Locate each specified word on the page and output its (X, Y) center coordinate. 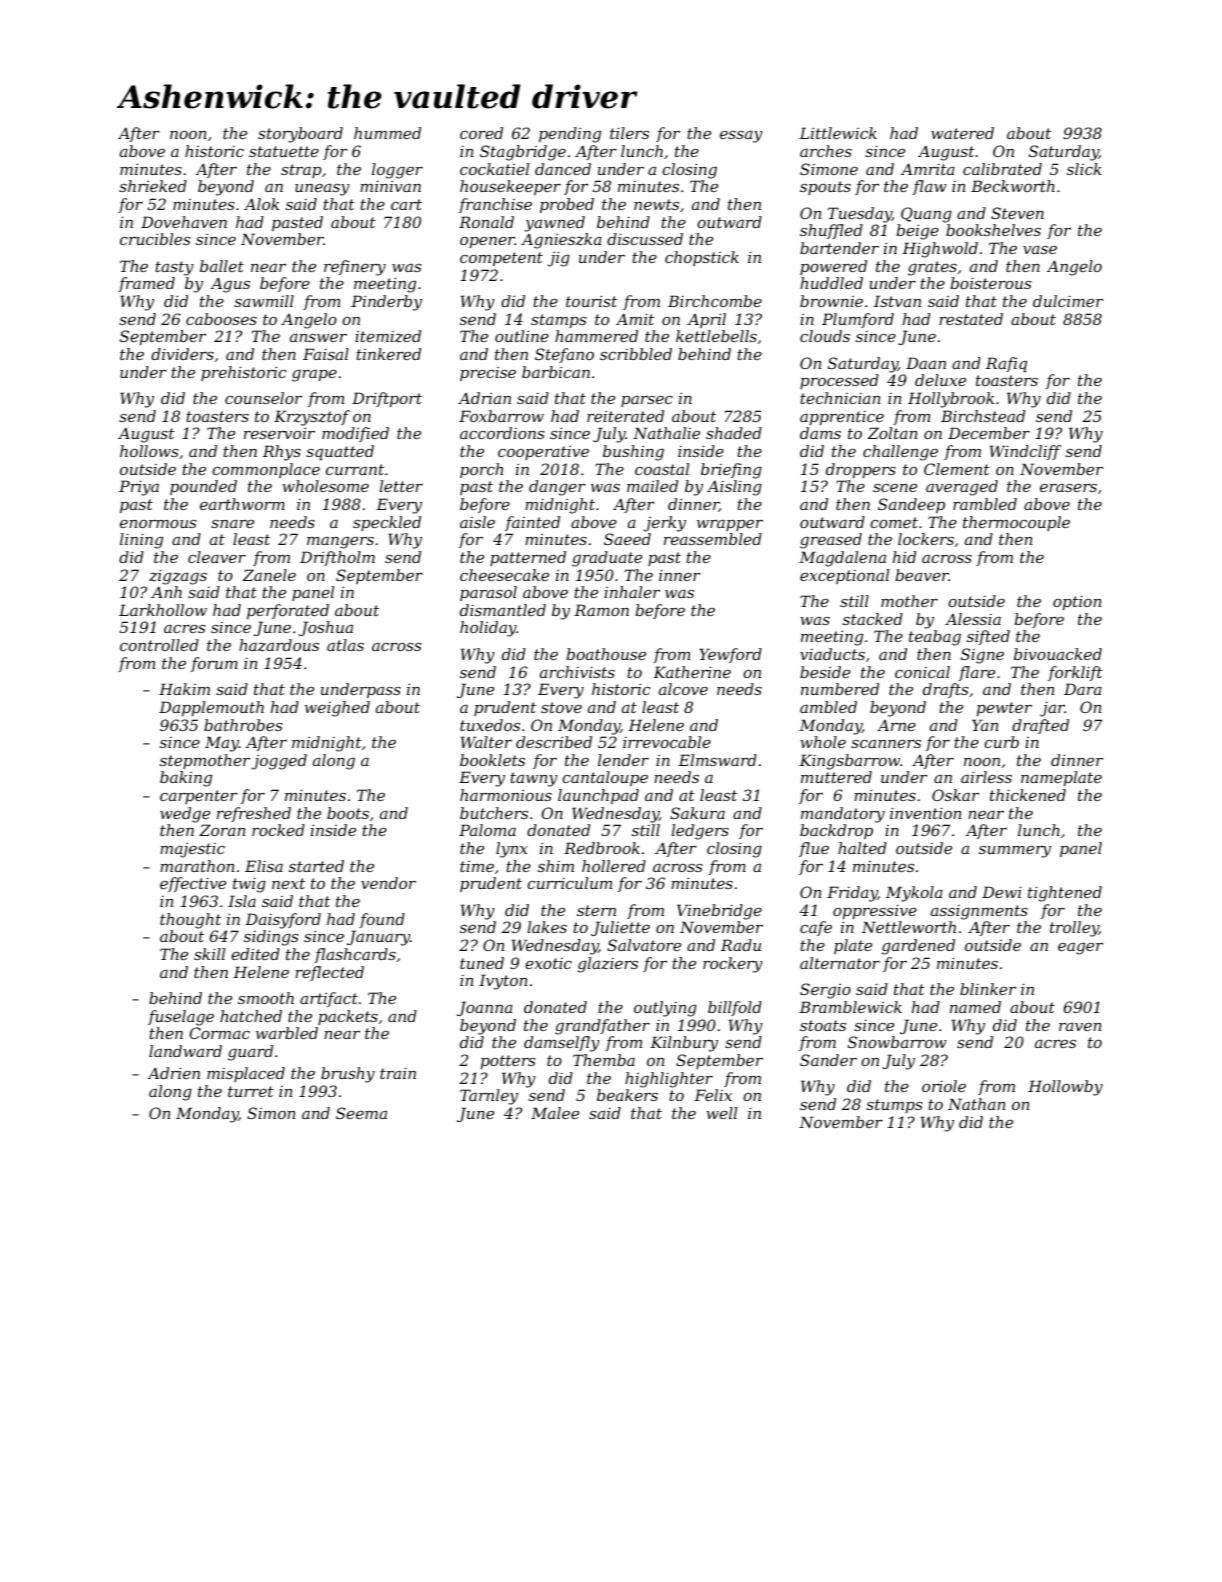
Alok (261, 204)
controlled (159, 645)
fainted (532, 523)
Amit (635, 319)
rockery (733, 965)
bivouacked (1058, 654)
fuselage (181, 1018)
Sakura (697, 813)
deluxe (940, 380)
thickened (1028, 795)
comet (894, 522)
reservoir (279, 433)
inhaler (632, 592)
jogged (279, 762)
